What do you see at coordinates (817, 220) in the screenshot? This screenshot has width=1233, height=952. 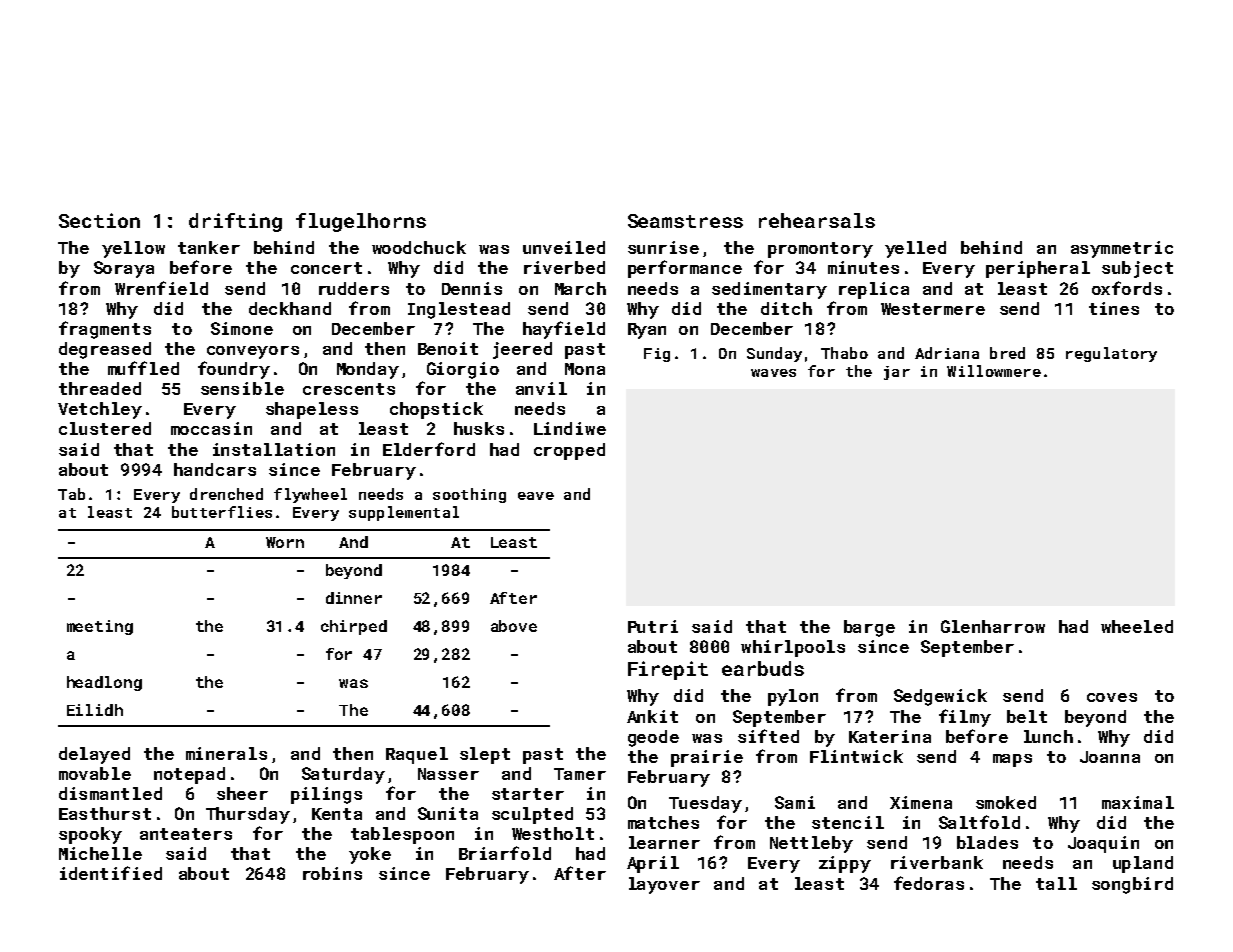 I see `rehearsals` at bounding box center [817, 220].
